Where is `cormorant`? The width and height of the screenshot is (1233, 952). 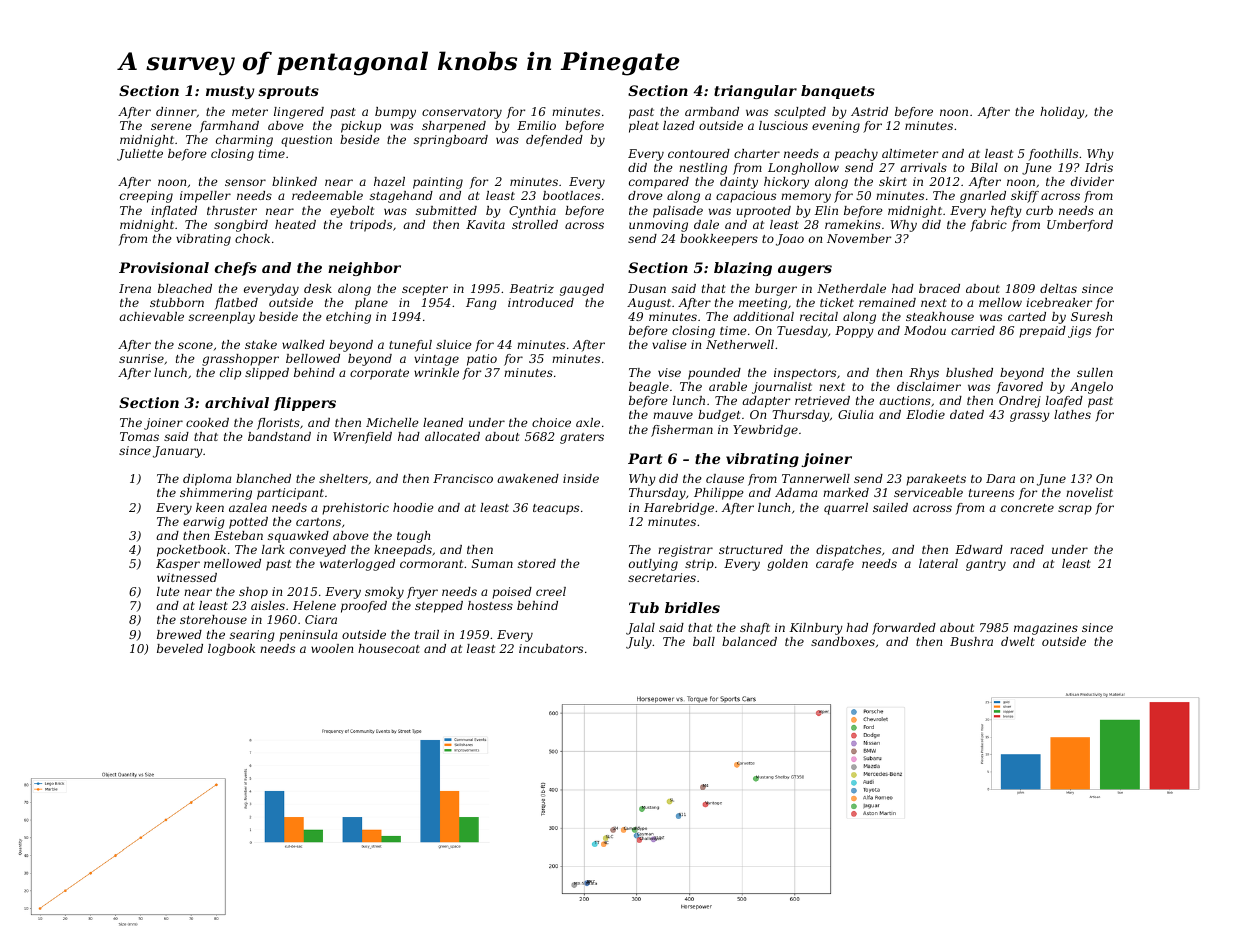 cormorant is located at coordinates (431, 564).
